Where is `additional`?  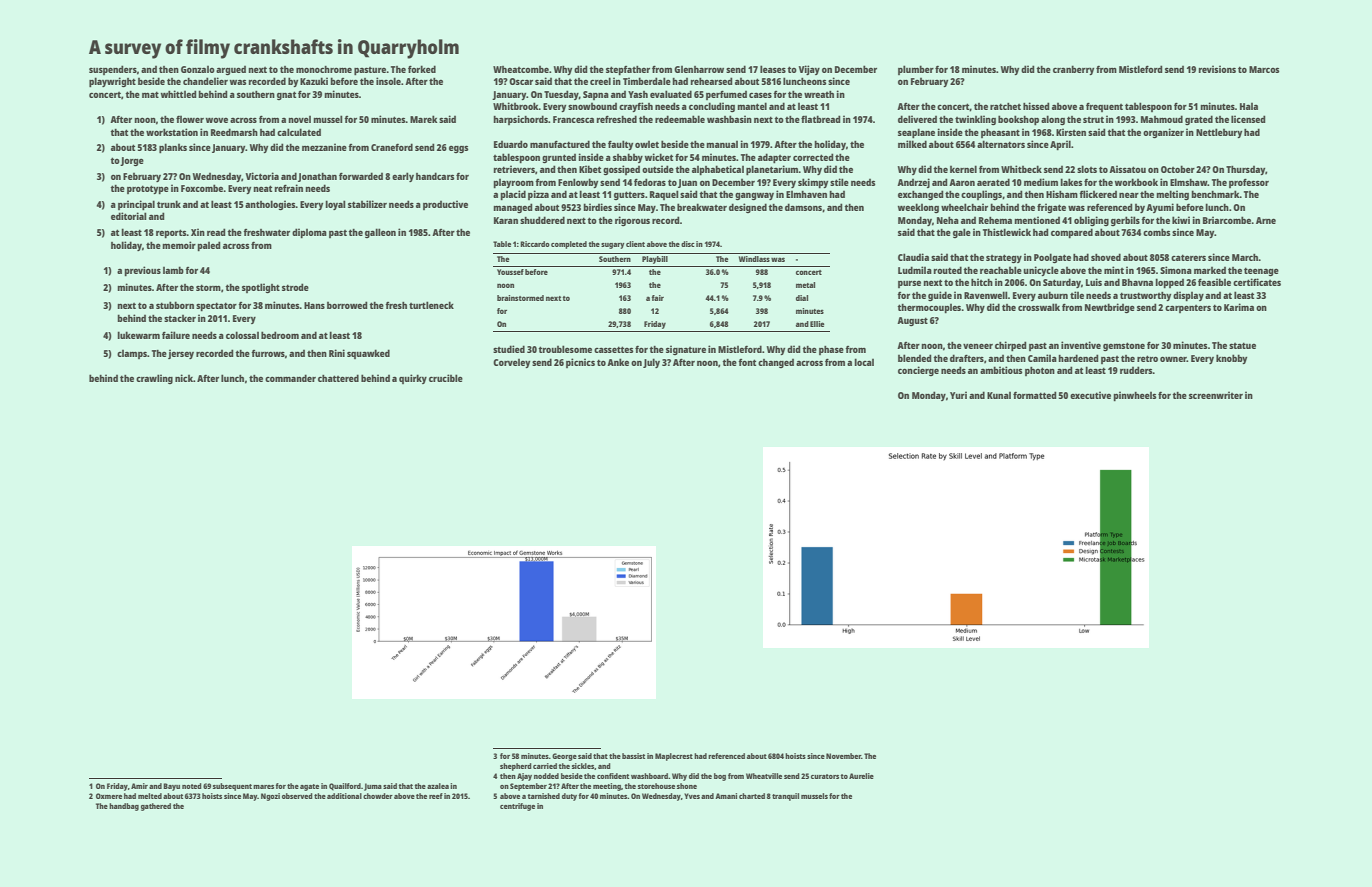 additional is located at coordinates (344, 796).
